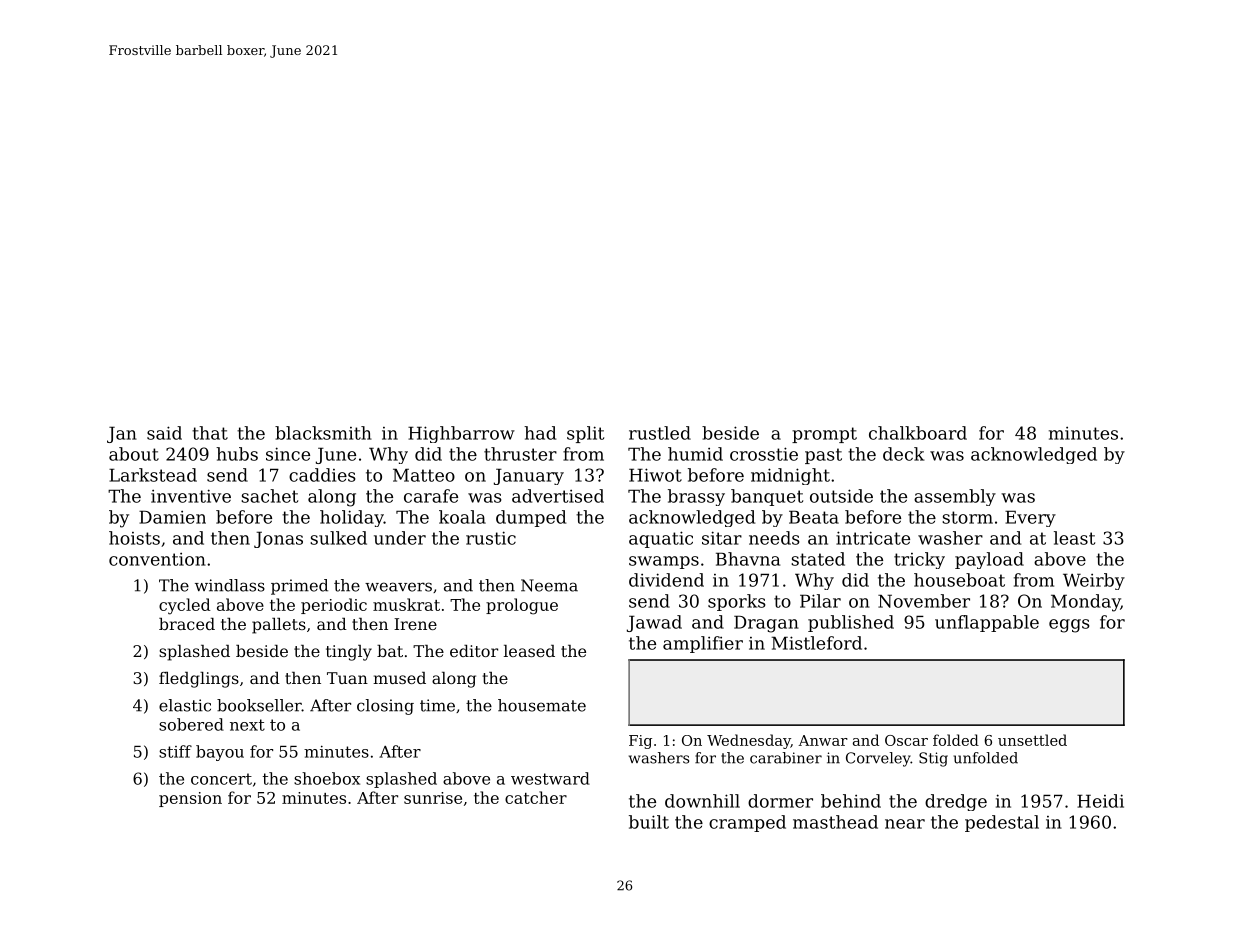 The height and width of the screenshot is (952, 1233). I want to click on rustled, so click(660, 433).
